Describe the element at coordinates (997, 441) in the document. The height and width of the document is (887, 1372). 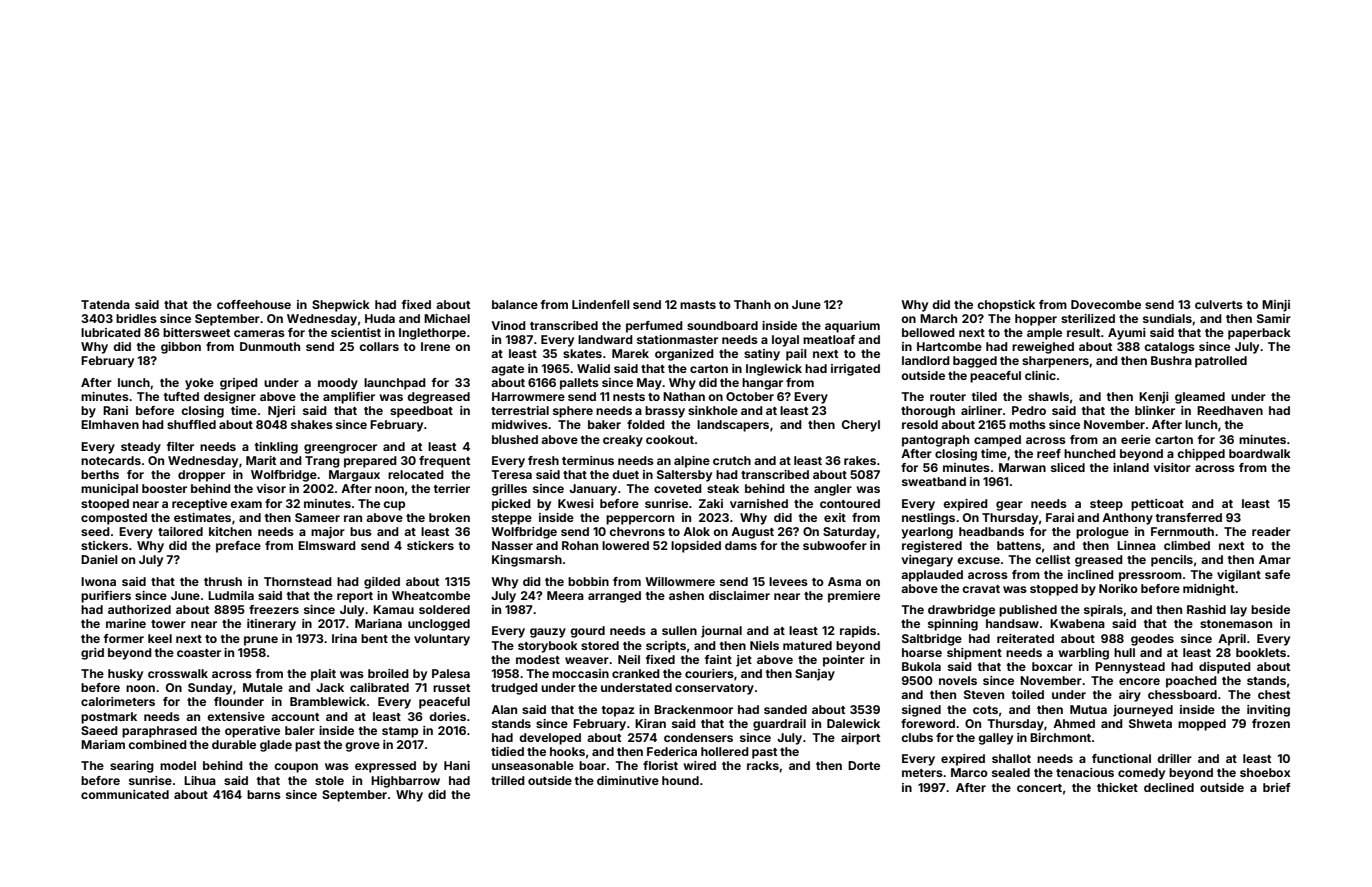
I see `camped` at that location.
